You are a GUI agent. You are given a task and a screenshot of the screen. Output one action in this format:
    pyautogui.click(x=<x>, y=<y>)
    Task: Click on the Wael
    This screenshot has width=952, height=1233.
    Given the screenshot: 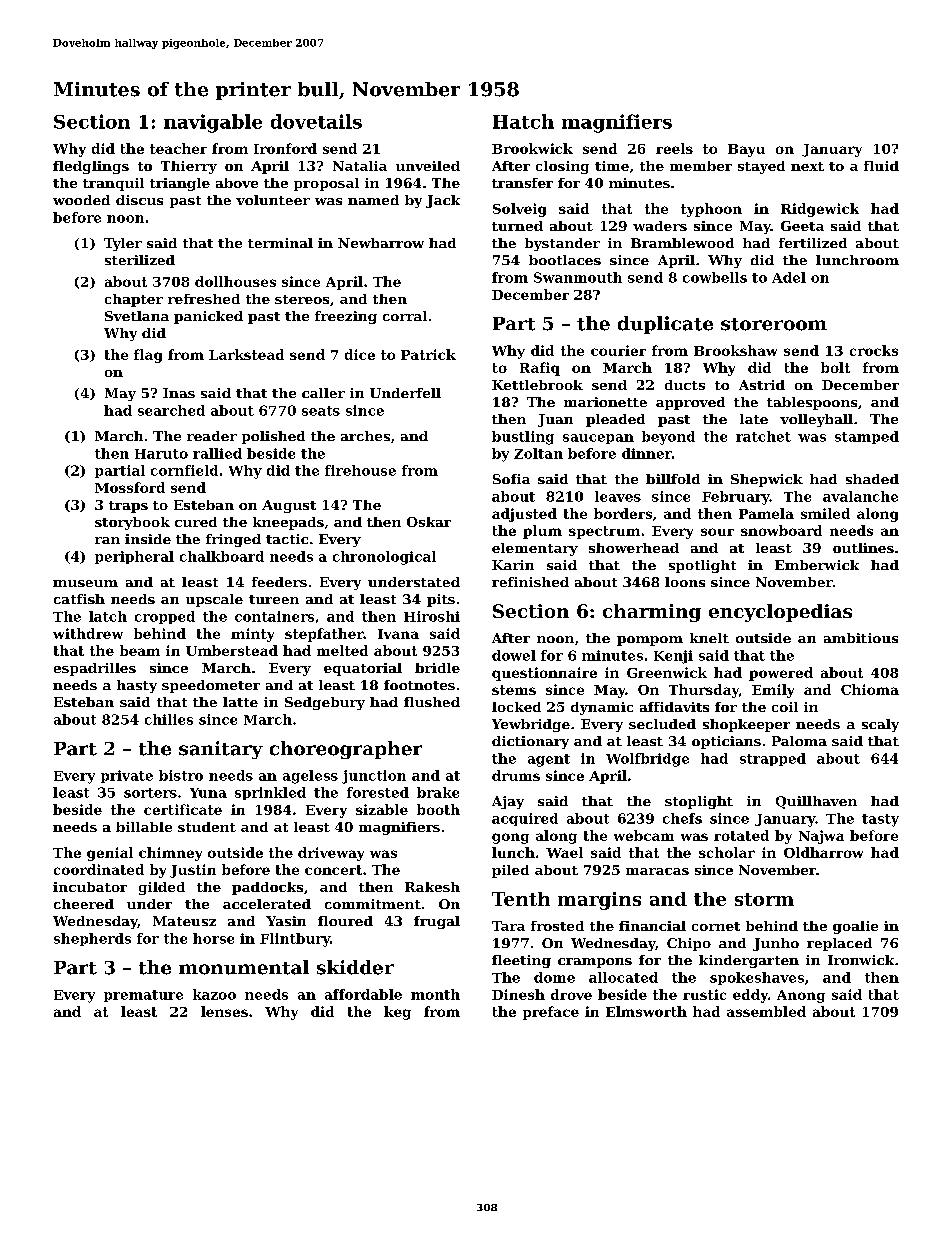 What is the action you would take?
    pyautogui.click(x=564, y=852)
